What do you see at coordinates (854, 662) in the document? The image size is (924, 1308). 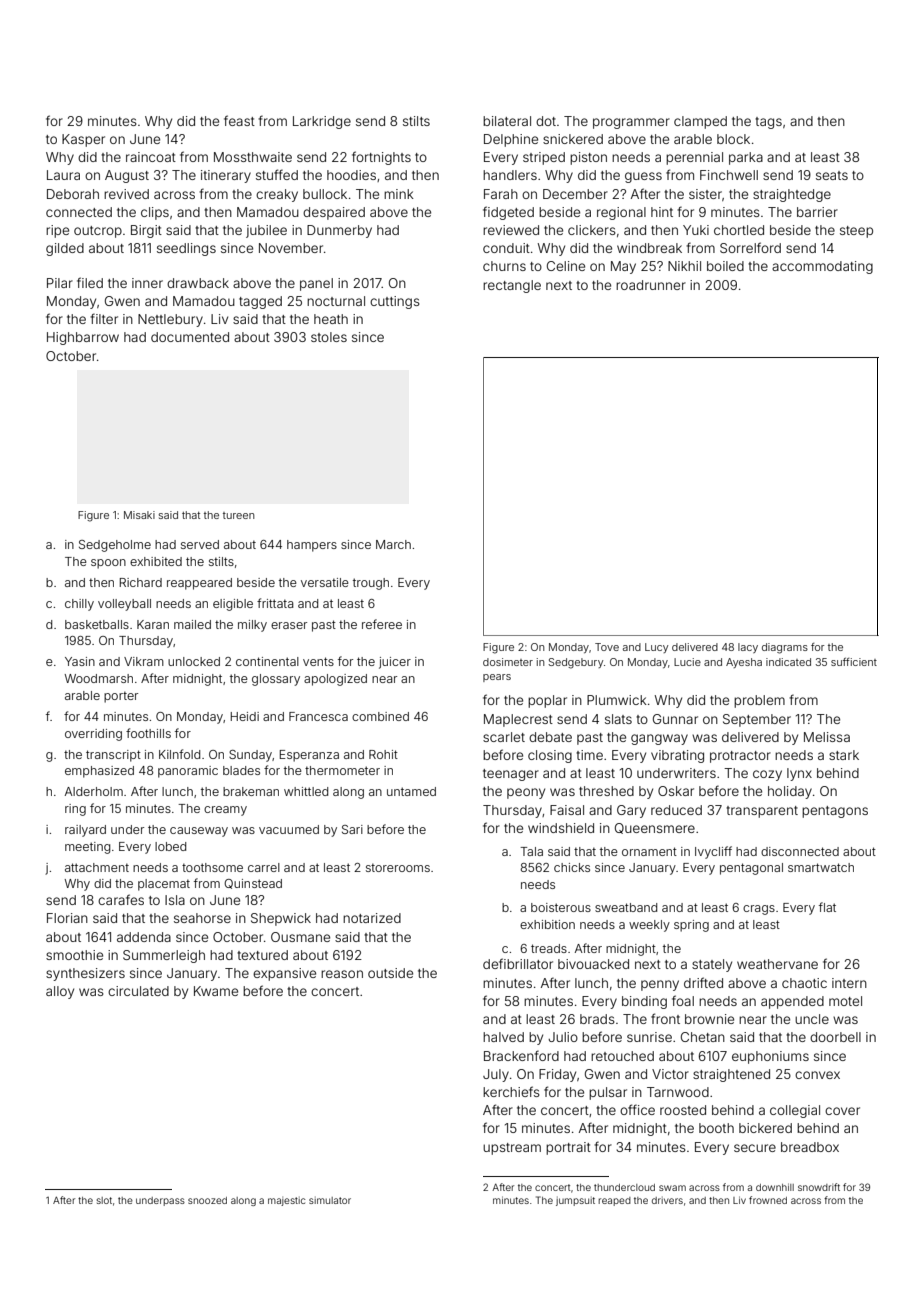 I see `sufficient` at bounding box center [854, 662].
